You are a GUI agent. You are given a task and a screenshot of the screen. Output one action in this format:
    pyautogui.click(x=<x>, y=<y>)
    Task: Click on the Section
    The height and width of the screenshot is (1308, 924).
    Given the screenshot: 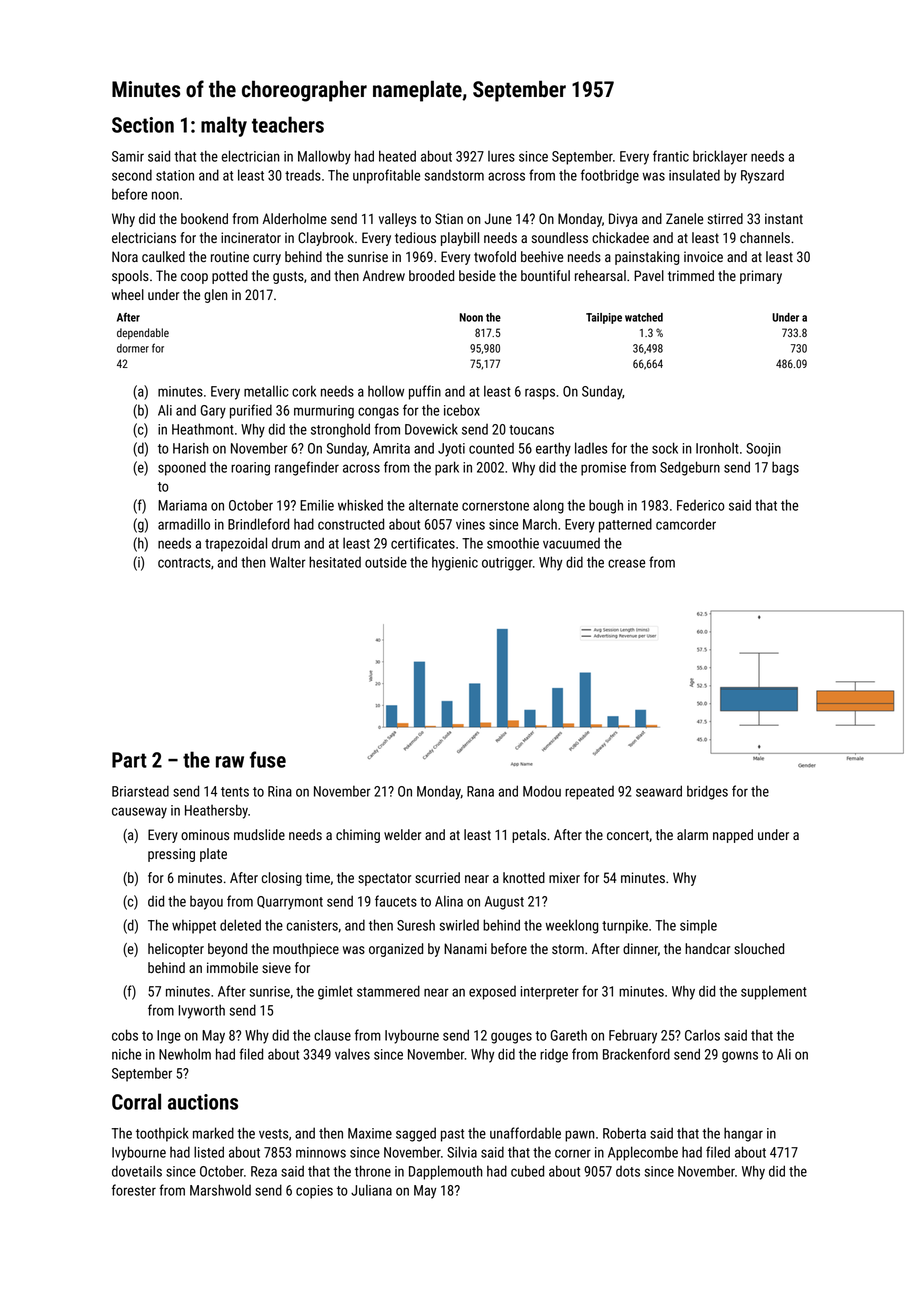 What is the action you would take?
    pyautogui.click(x=143, y=125)
